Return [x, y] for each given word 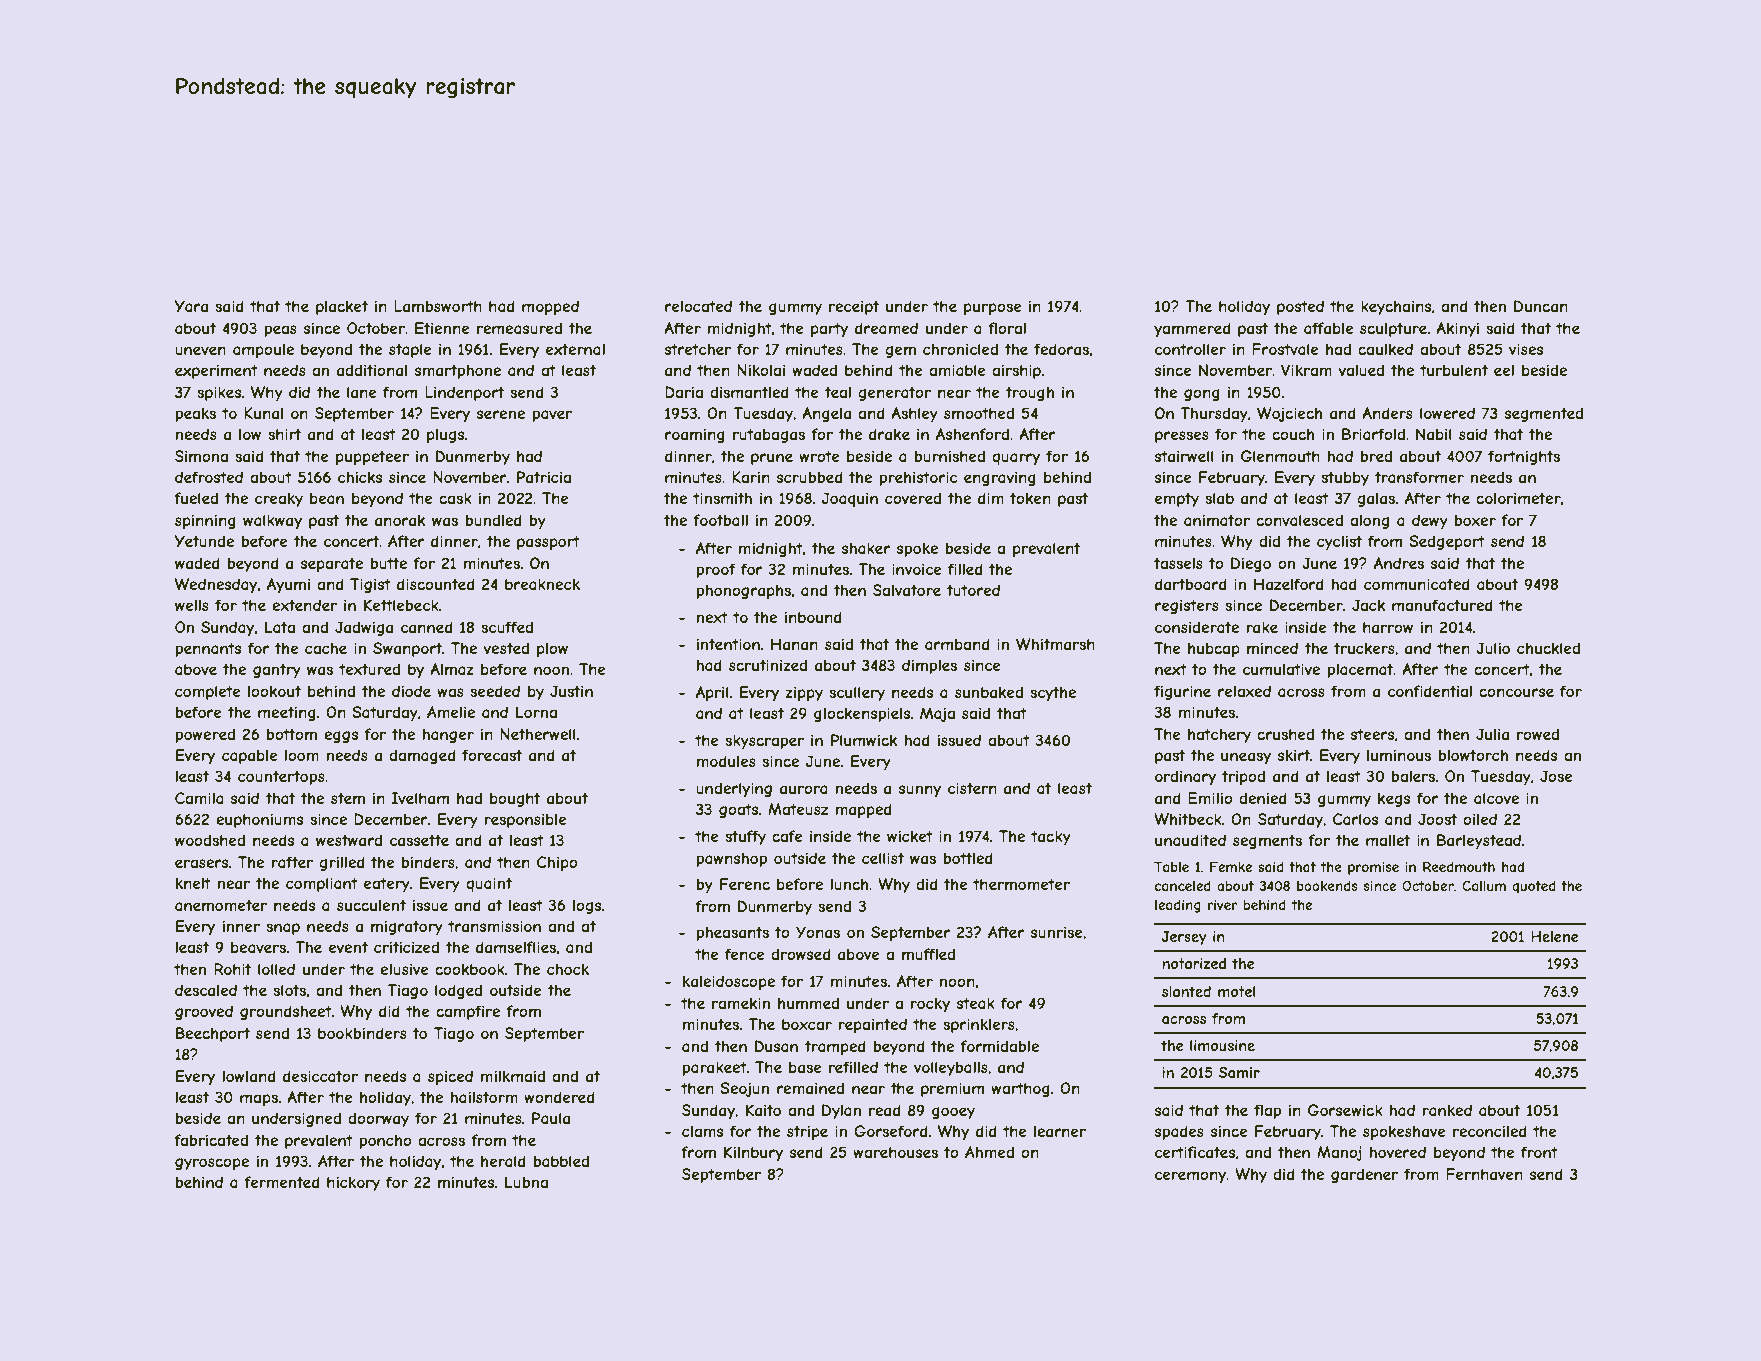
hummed [808, 1003]
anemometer [221, 905]
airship [1016, 371]
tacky [1051, 837]
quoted [1534, 887]
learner [1060, 1131]
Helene [1555, 936]
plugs [445, 435]
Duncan [1541, 306]
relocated [698, 306]
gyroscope [212, 1164]
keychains [1396, 307]
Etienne [442, 328]
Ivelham [420, 798]
